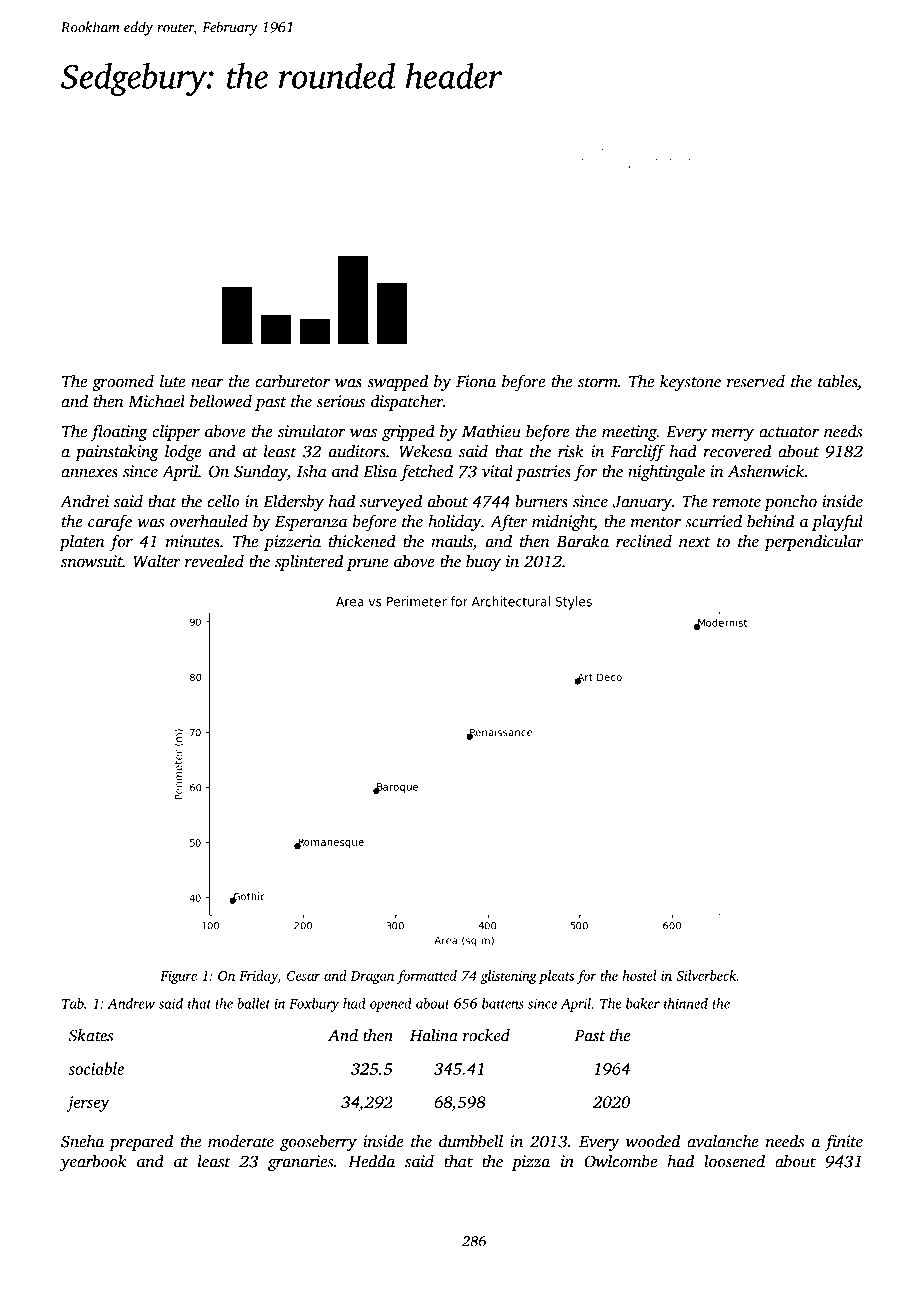 The width and height of the page is (924, 1308). What do you see at coordinates (293, 381) in the page?
I see `carburetor` at bounding box center [293, 381].
